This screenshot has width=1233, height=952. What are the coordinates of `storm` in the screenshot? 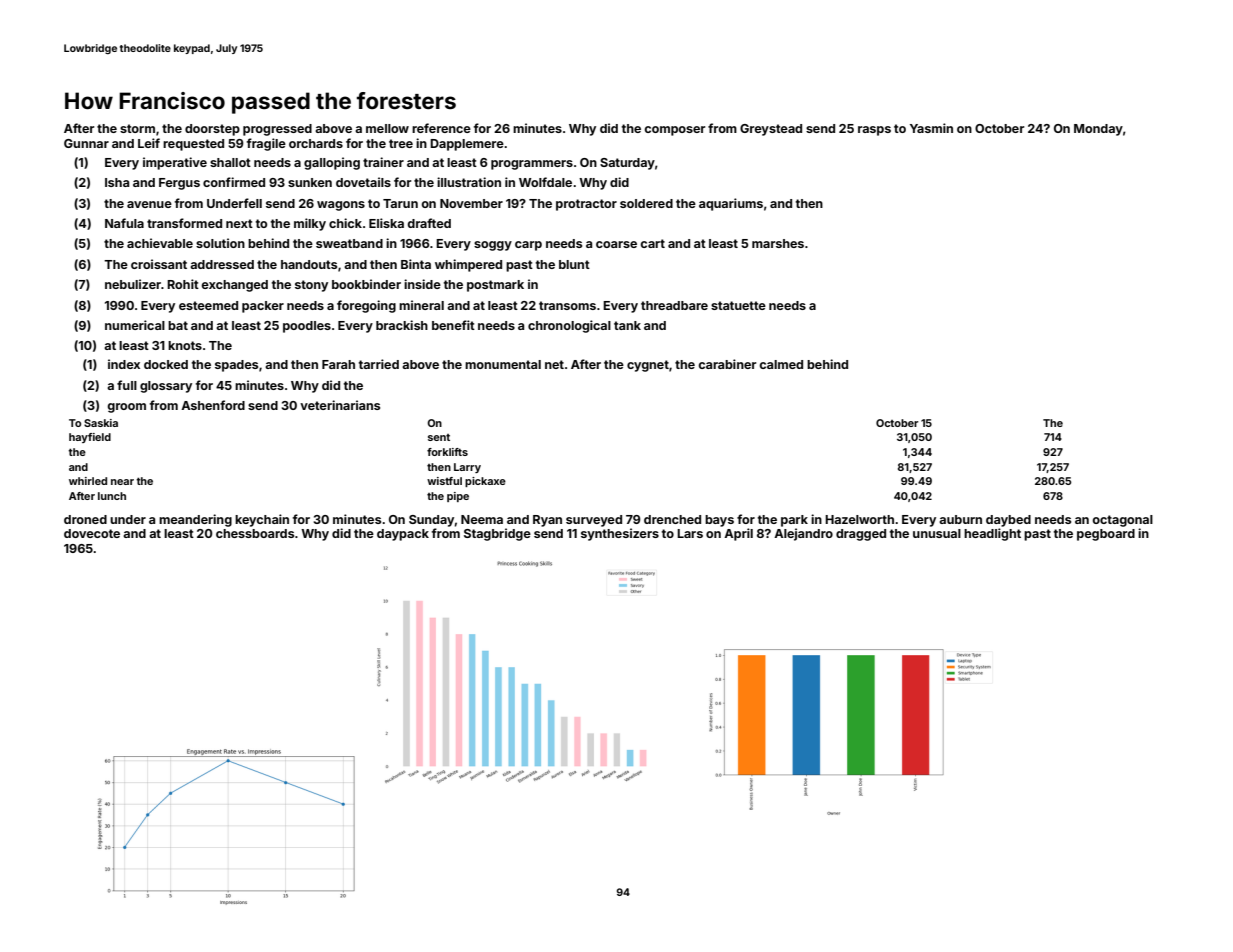 It's located at (137, 128).
